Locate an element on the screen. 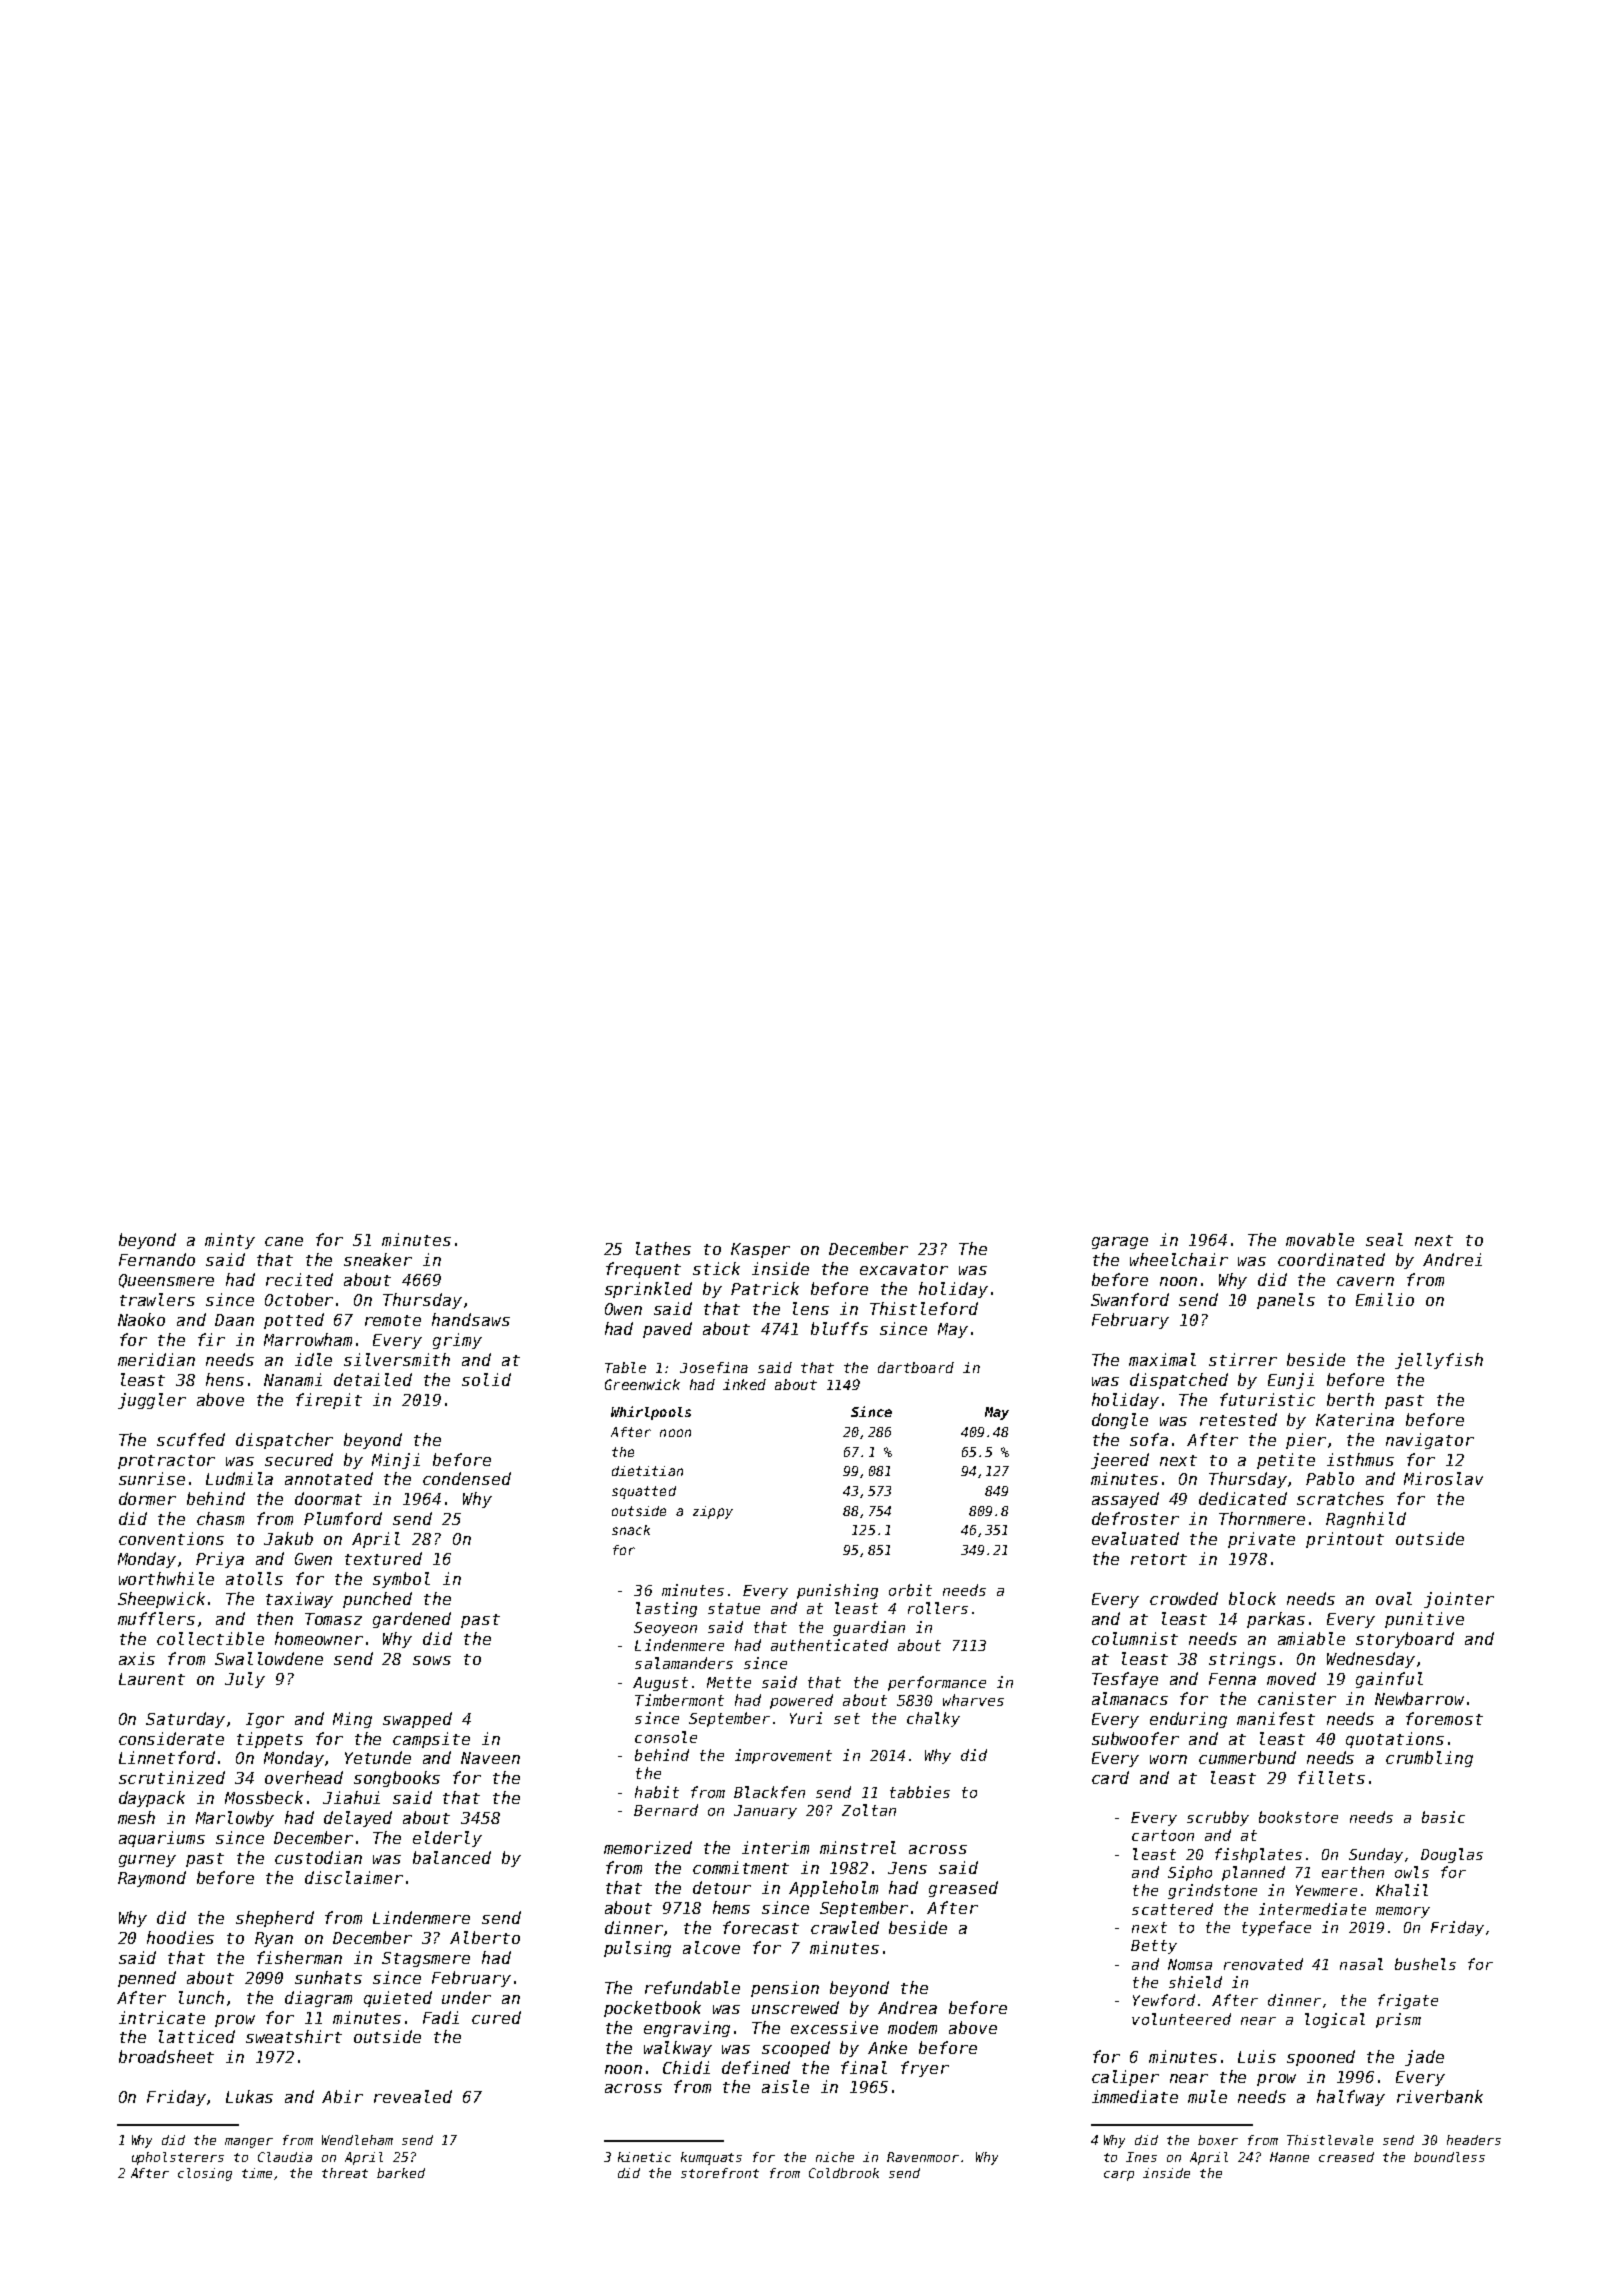 The image size is (1620, 2292). dispatched is located at coordinates (1179, 1381).
